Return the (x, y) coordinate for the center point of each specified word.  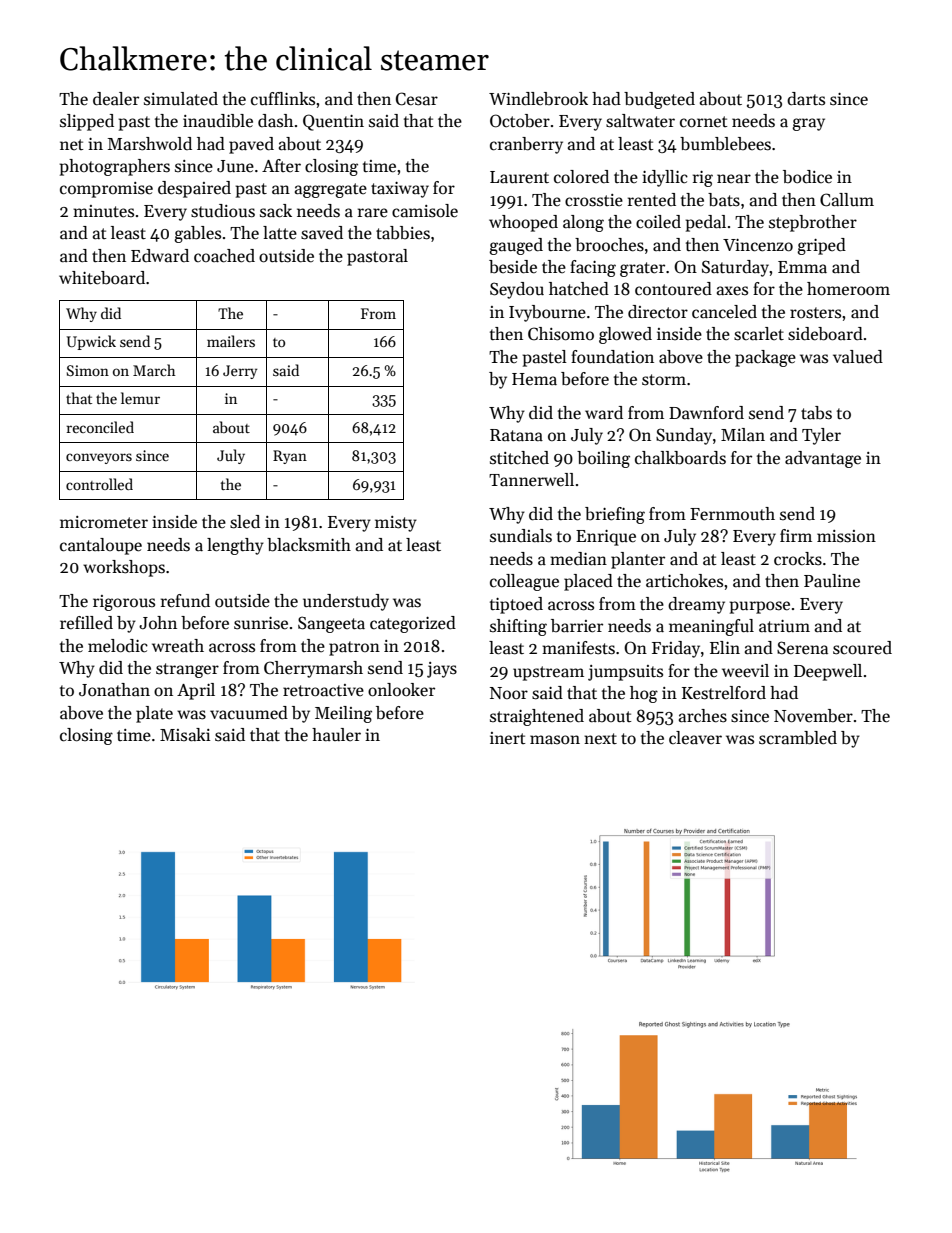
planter (638, 560)
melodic (118, 646)
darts (806, 99)
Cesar (417, 99)
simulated (181, 99)
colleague (524, 582)
